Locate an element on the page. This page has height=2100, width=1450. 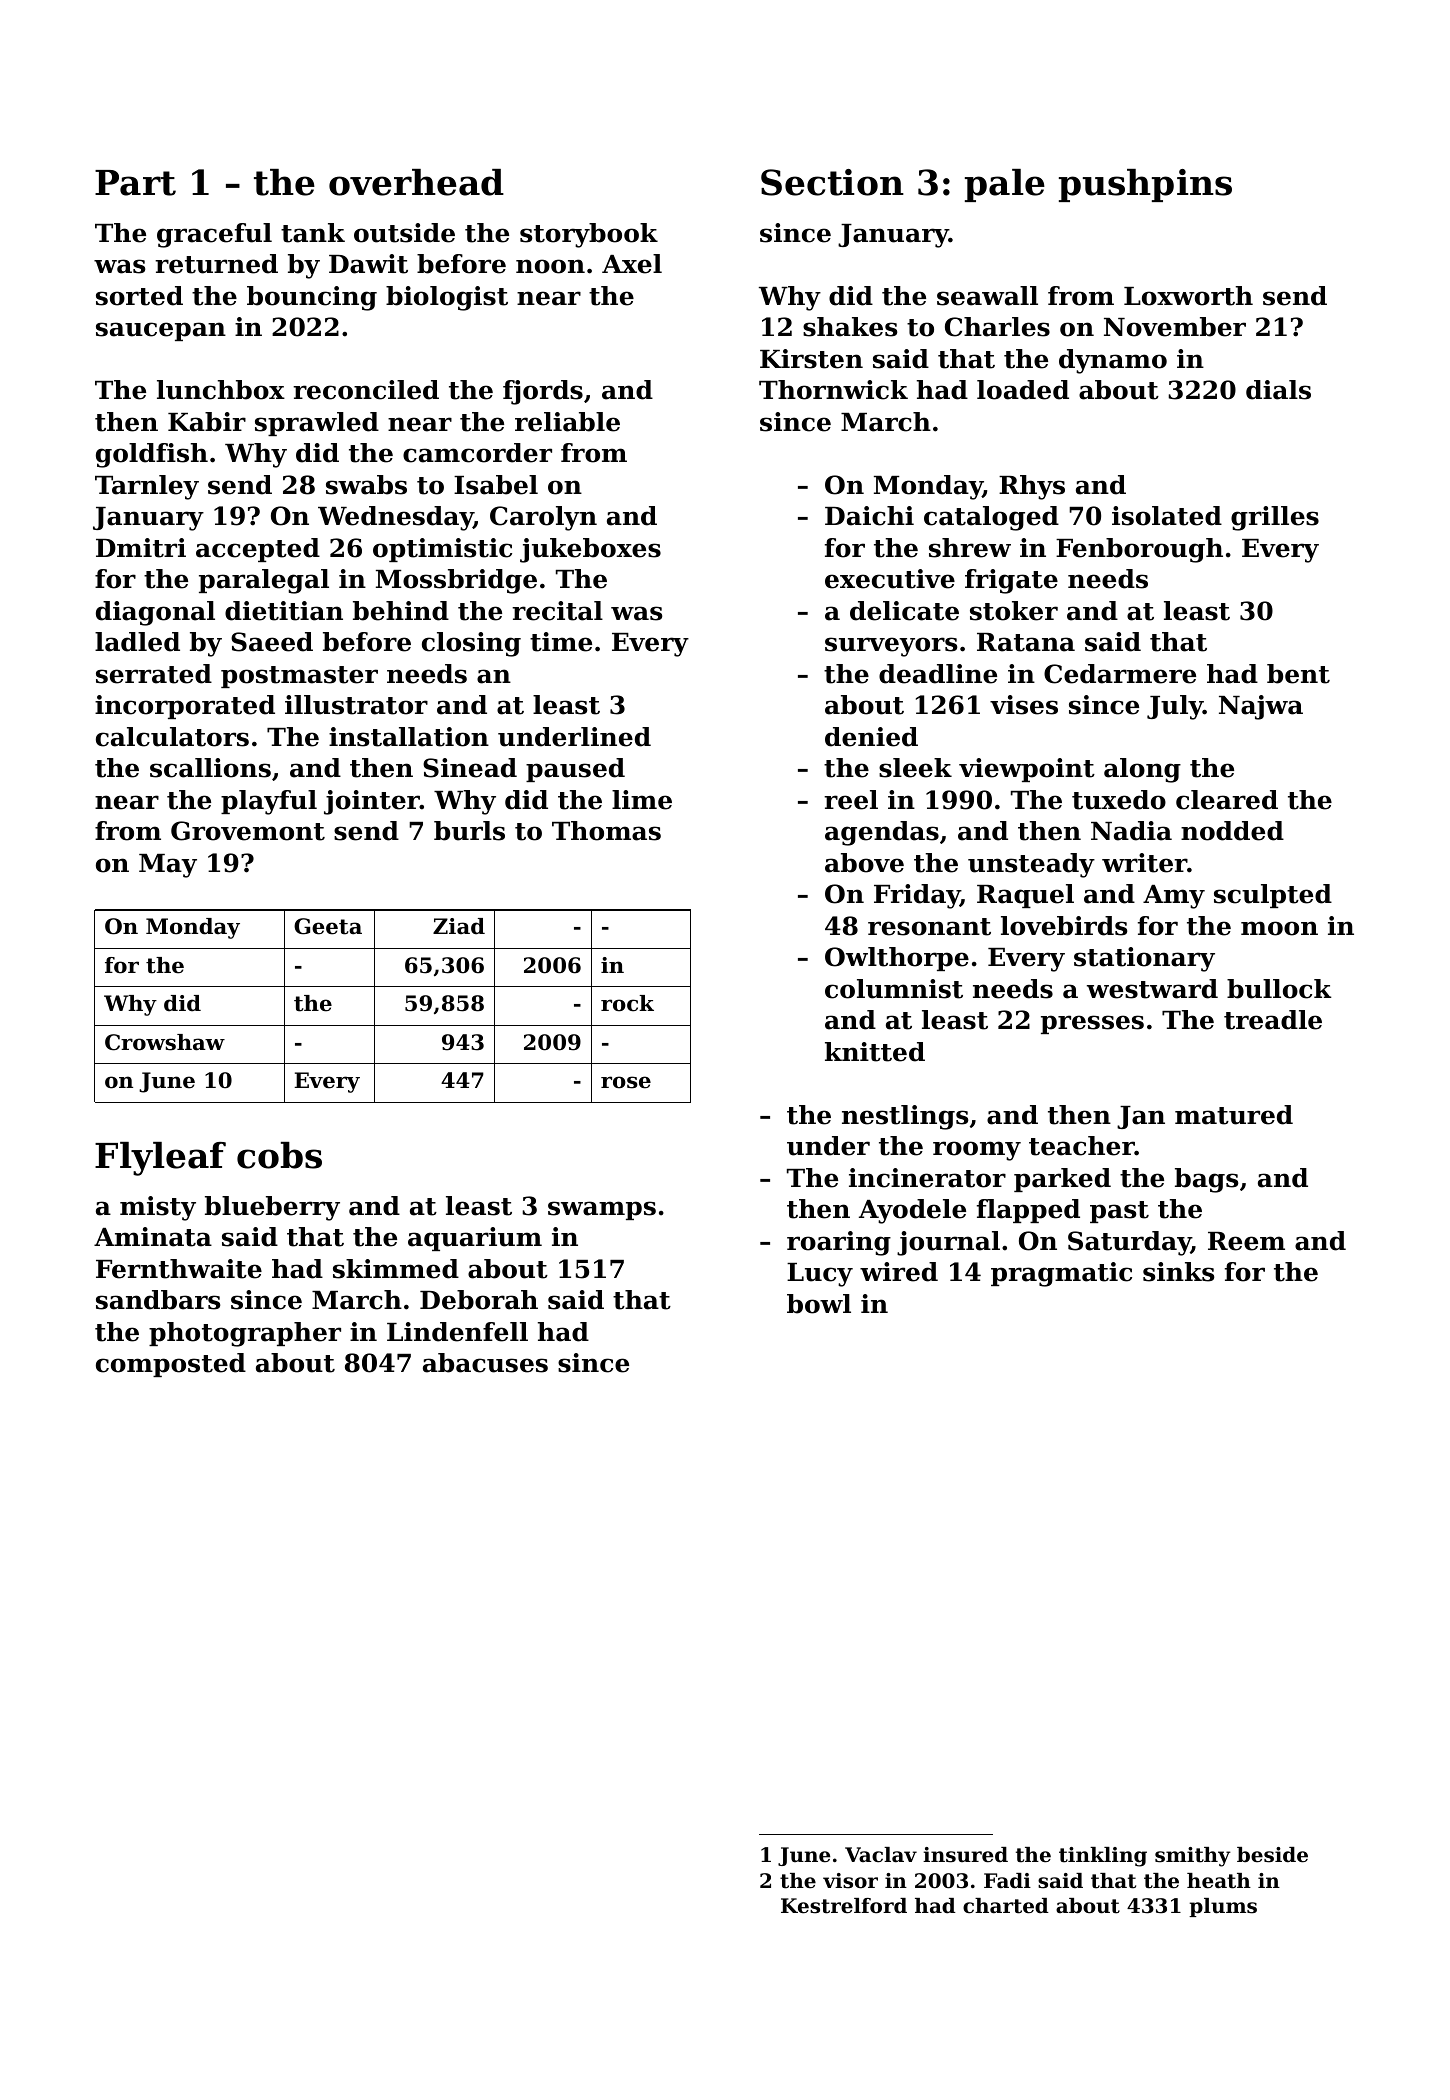
optimistic is located at coordinates (442, 550).
